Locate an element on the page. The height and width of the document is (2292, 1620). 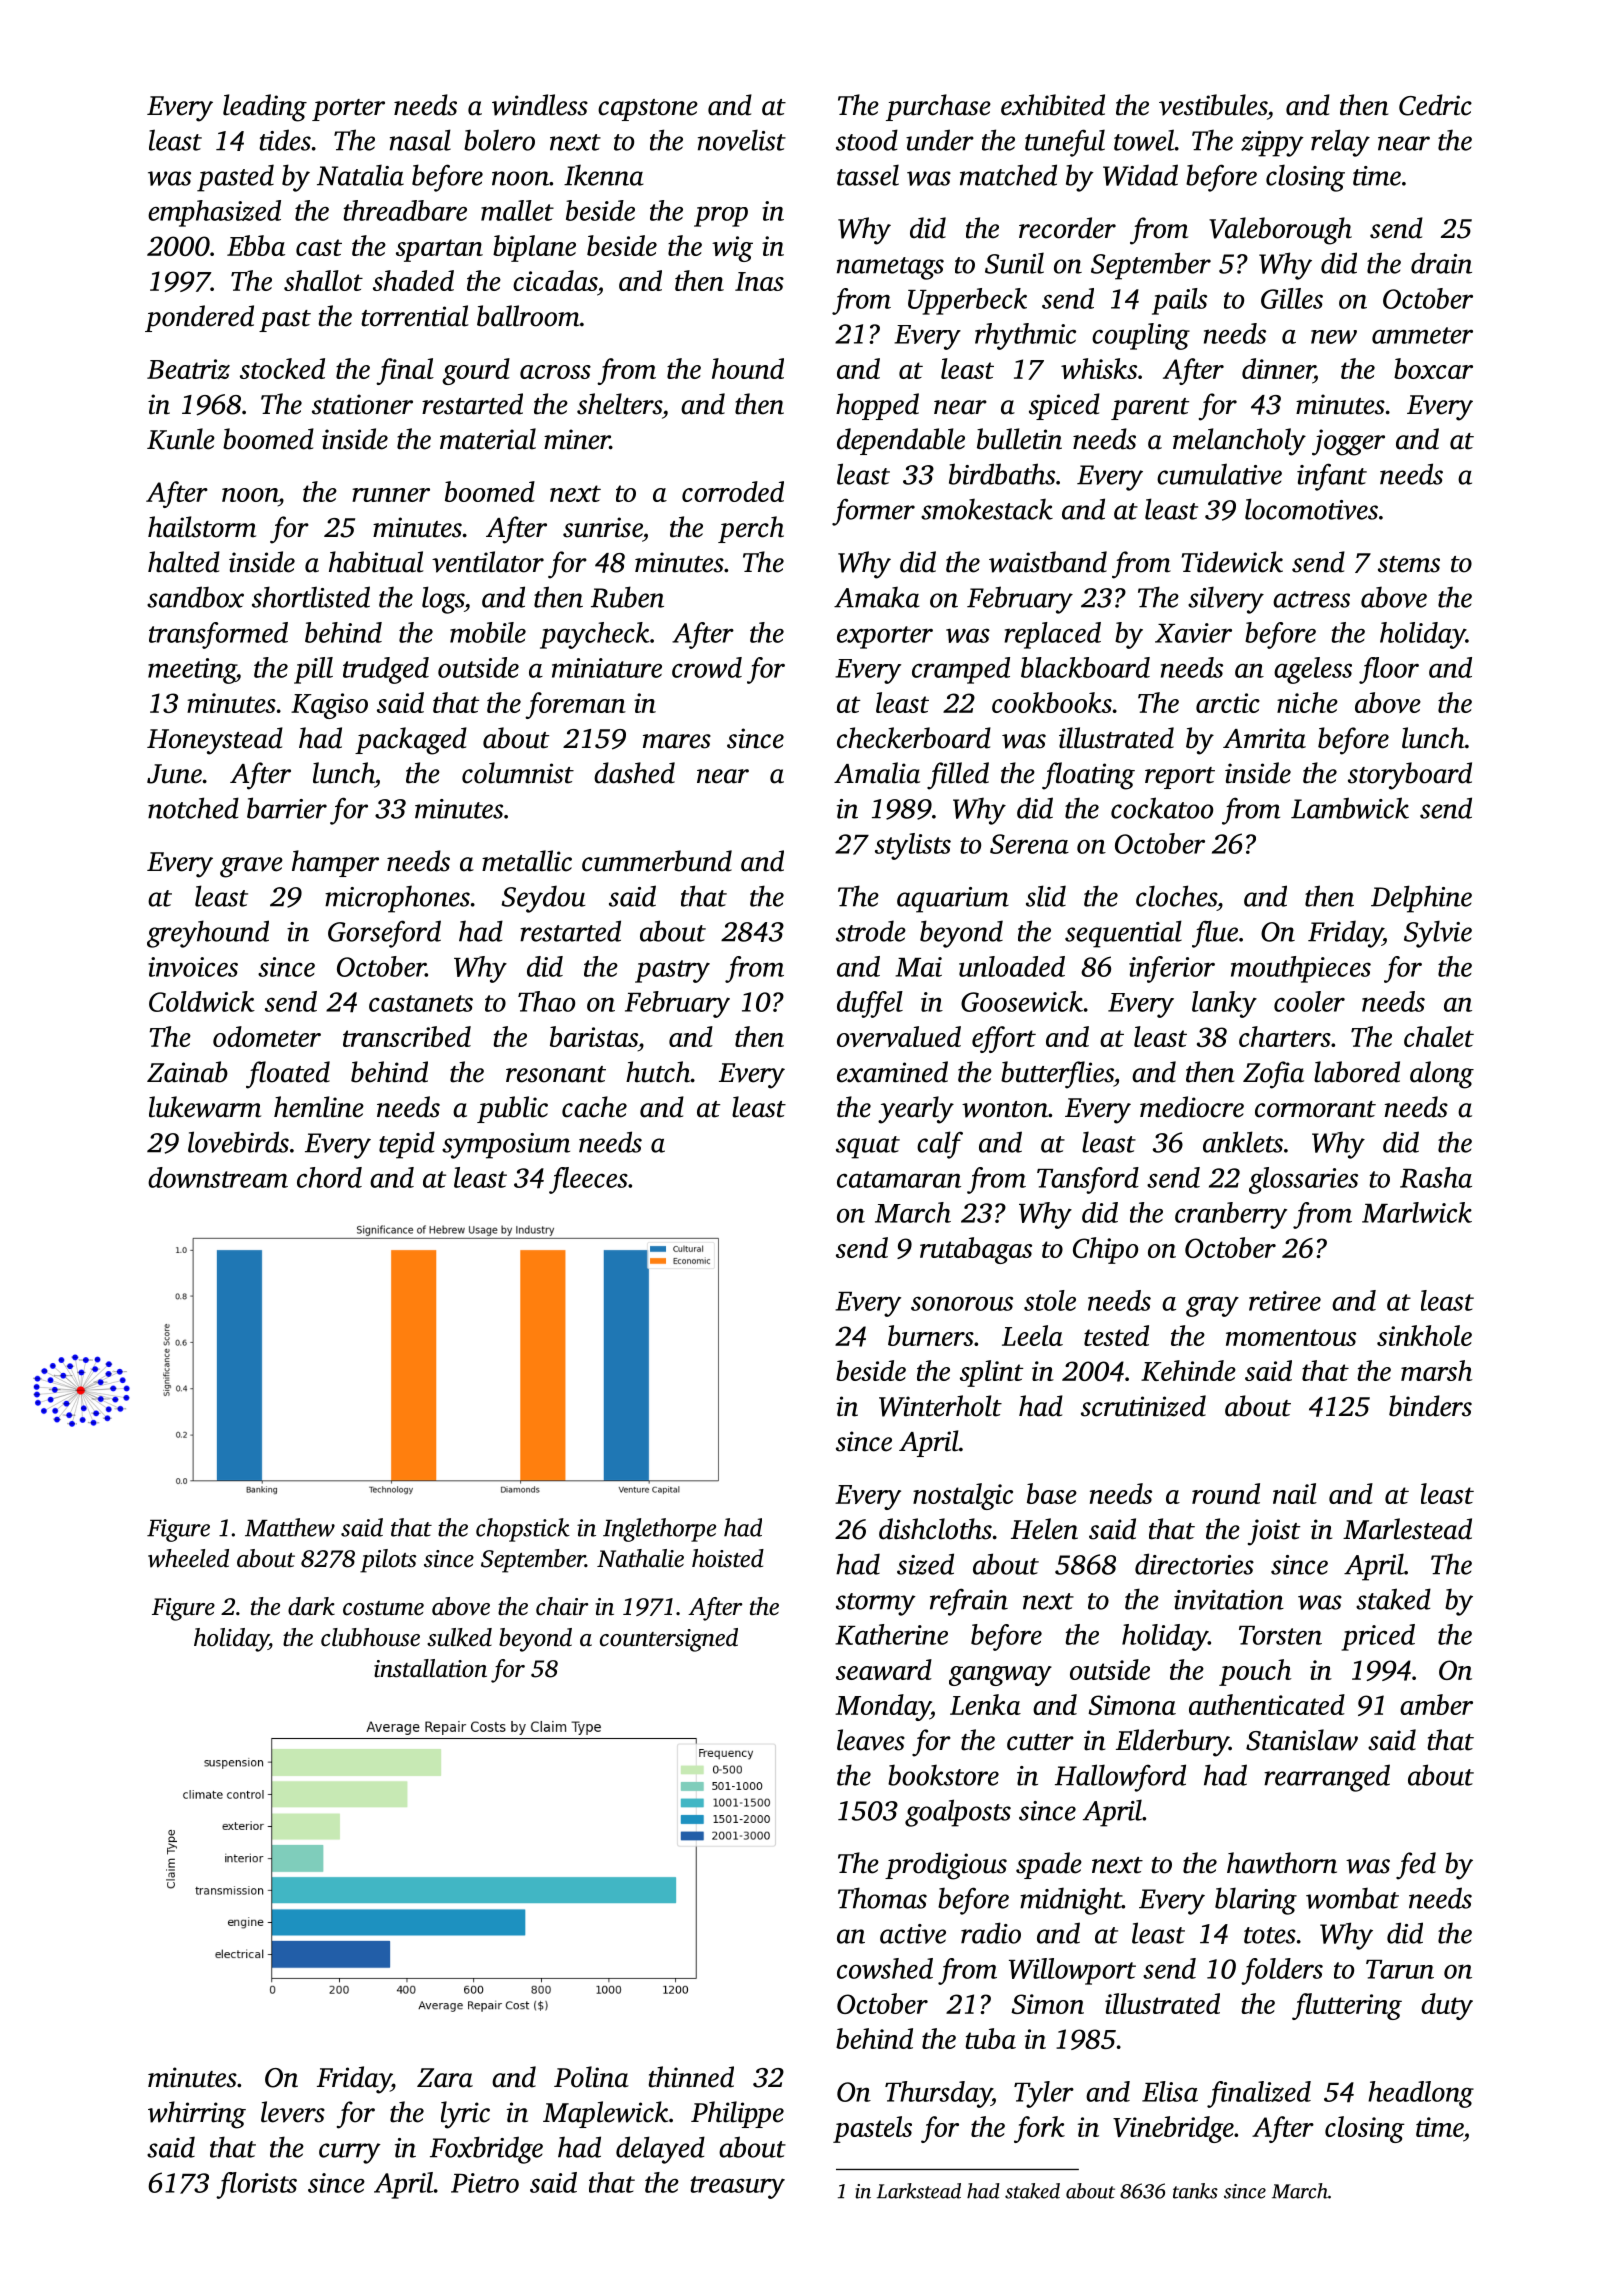
chord is located at coordinates (329, 1177).
